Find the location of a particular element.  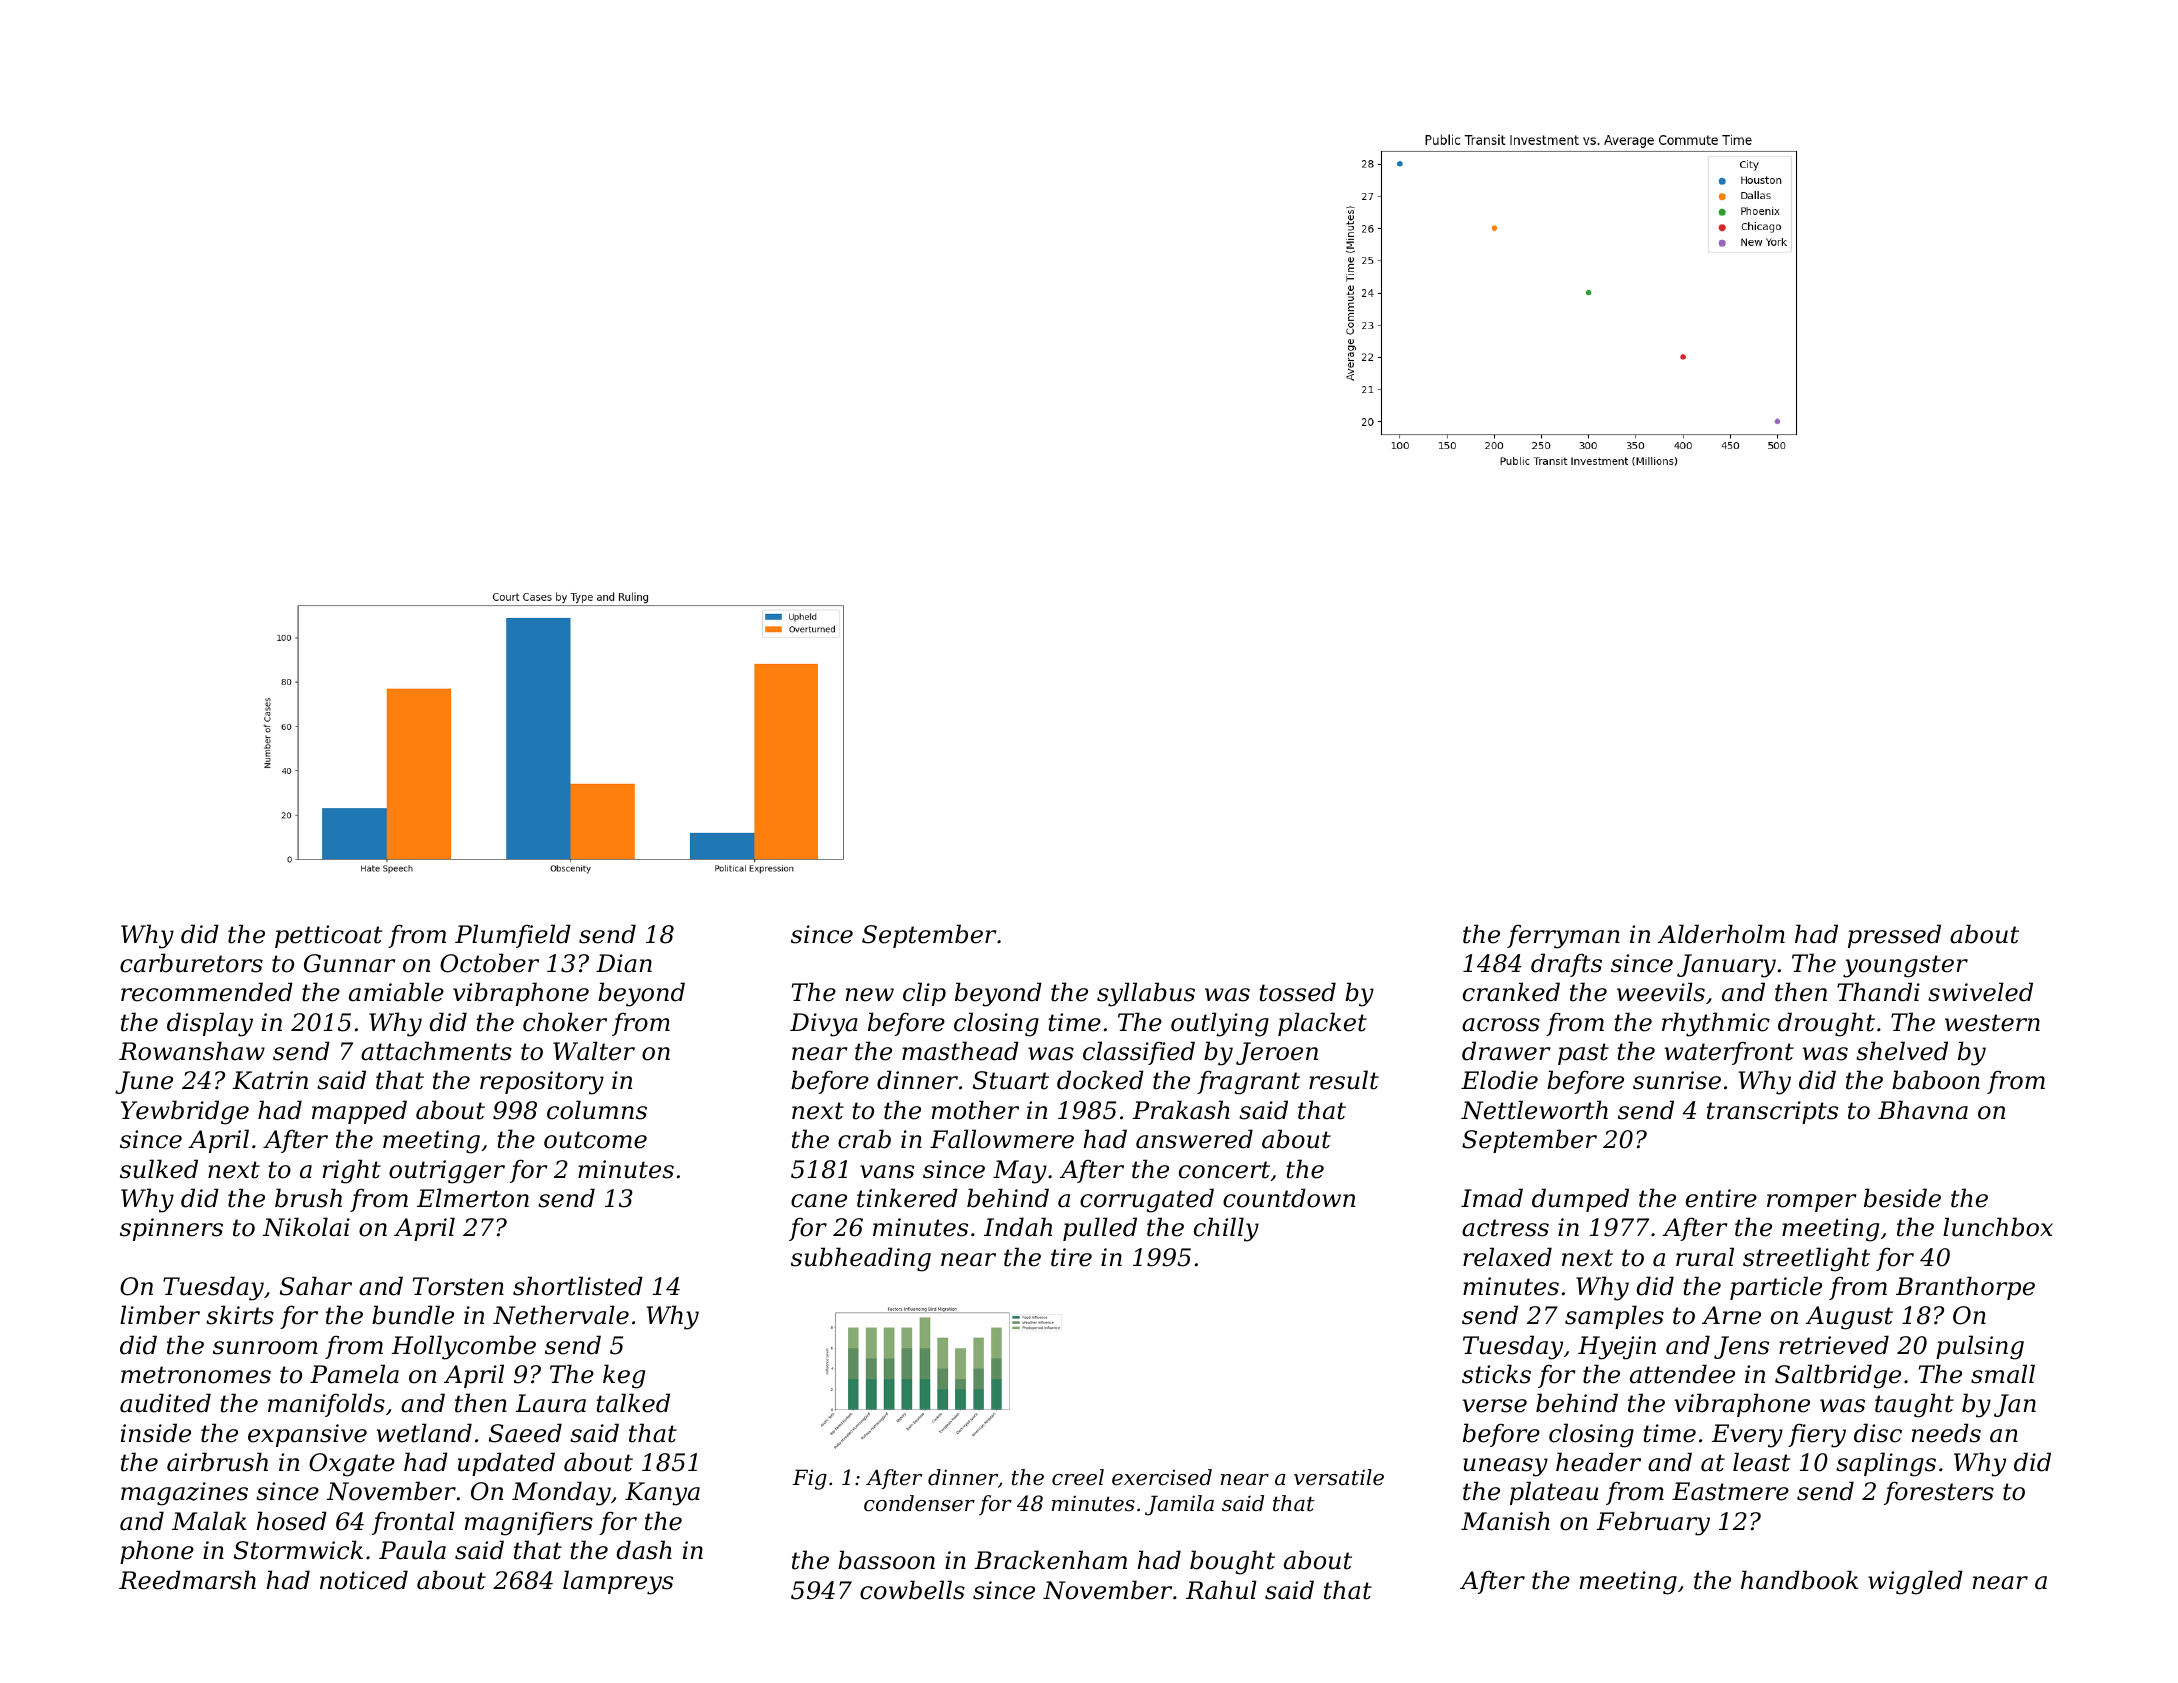

syllabus is located at coordinates (1146, 994).
